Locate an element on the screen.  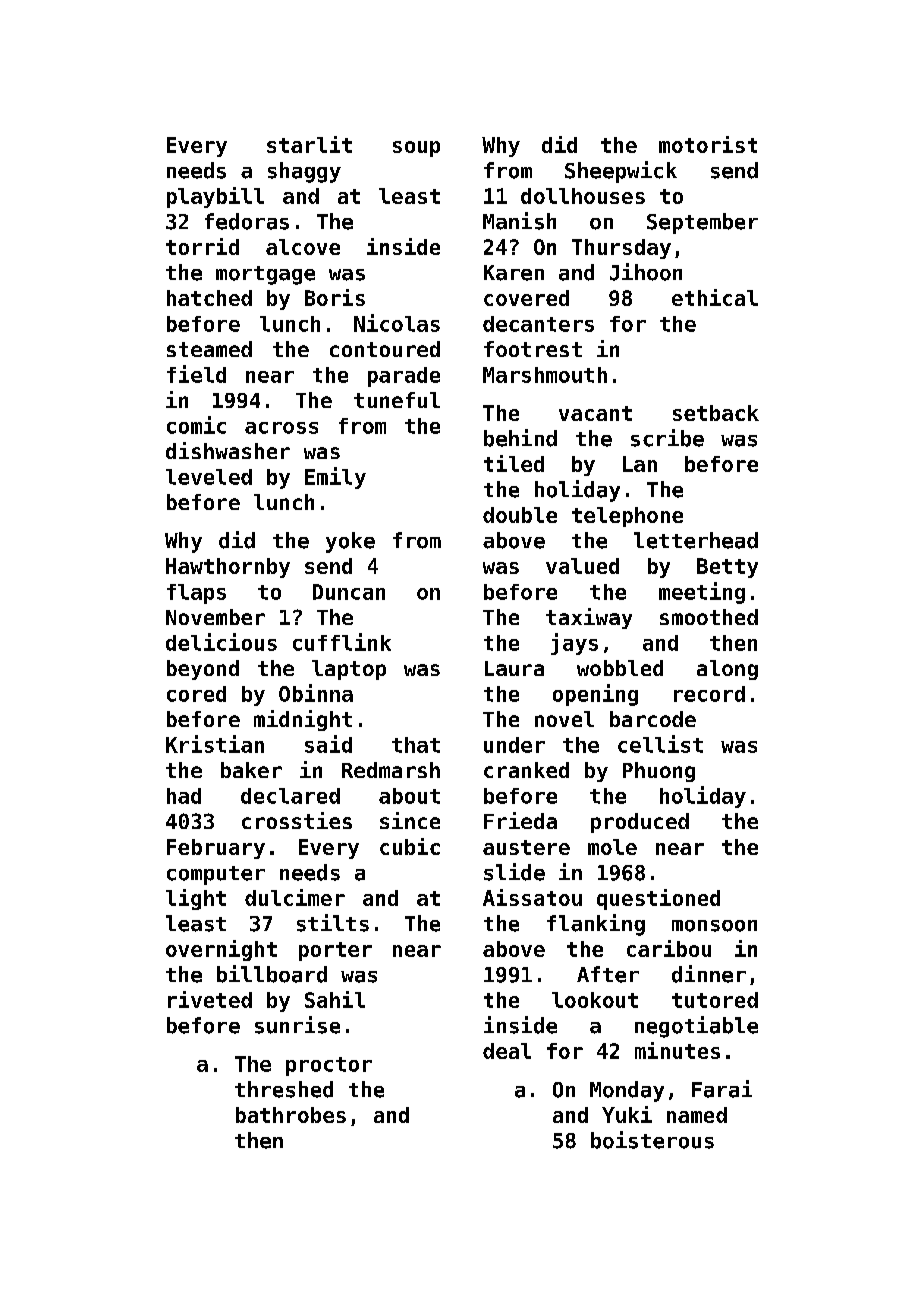
soup is located at coordinates (416, 149).
